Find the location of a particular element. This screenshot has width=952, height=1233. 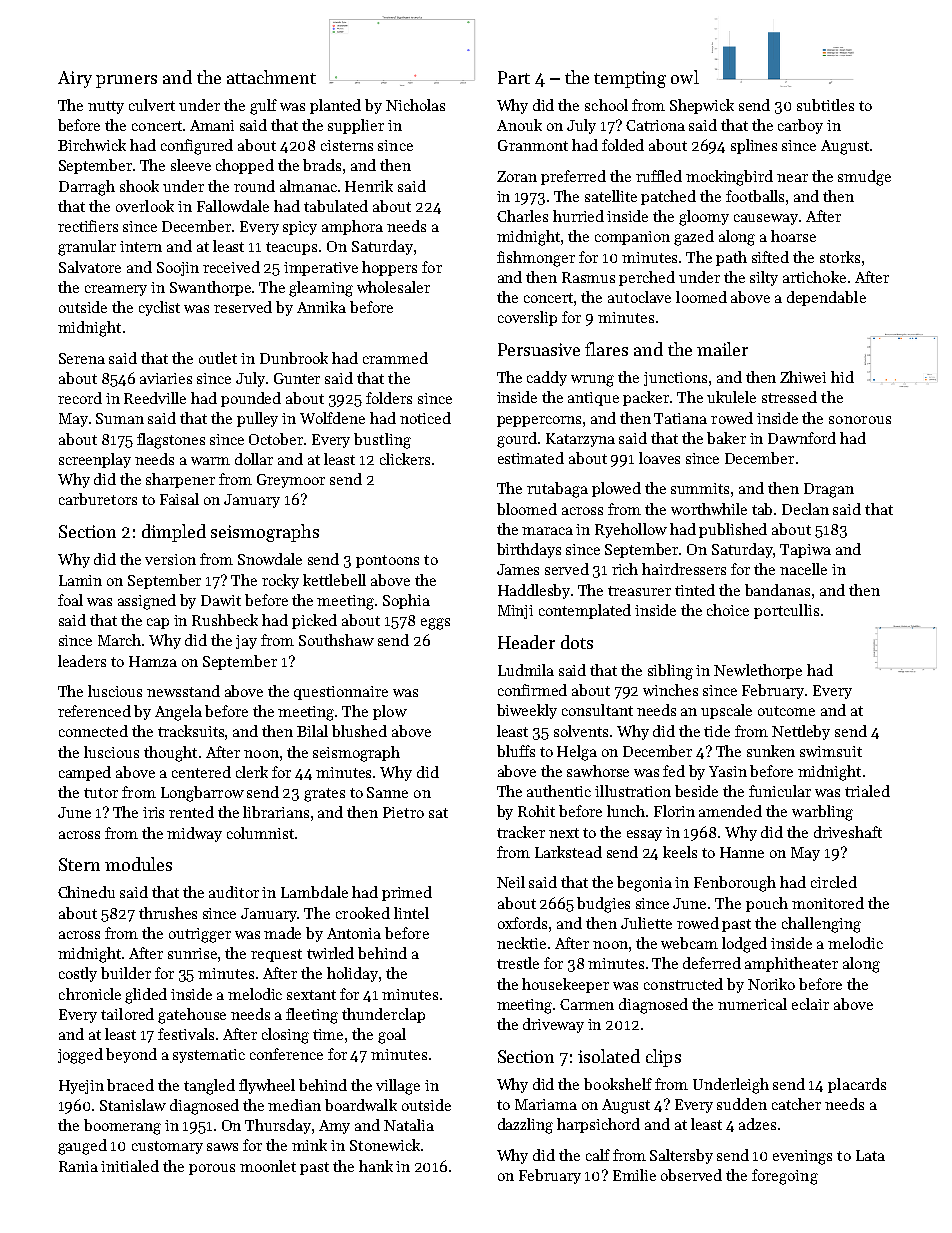

clickers is located at coordinates (405, 459).
